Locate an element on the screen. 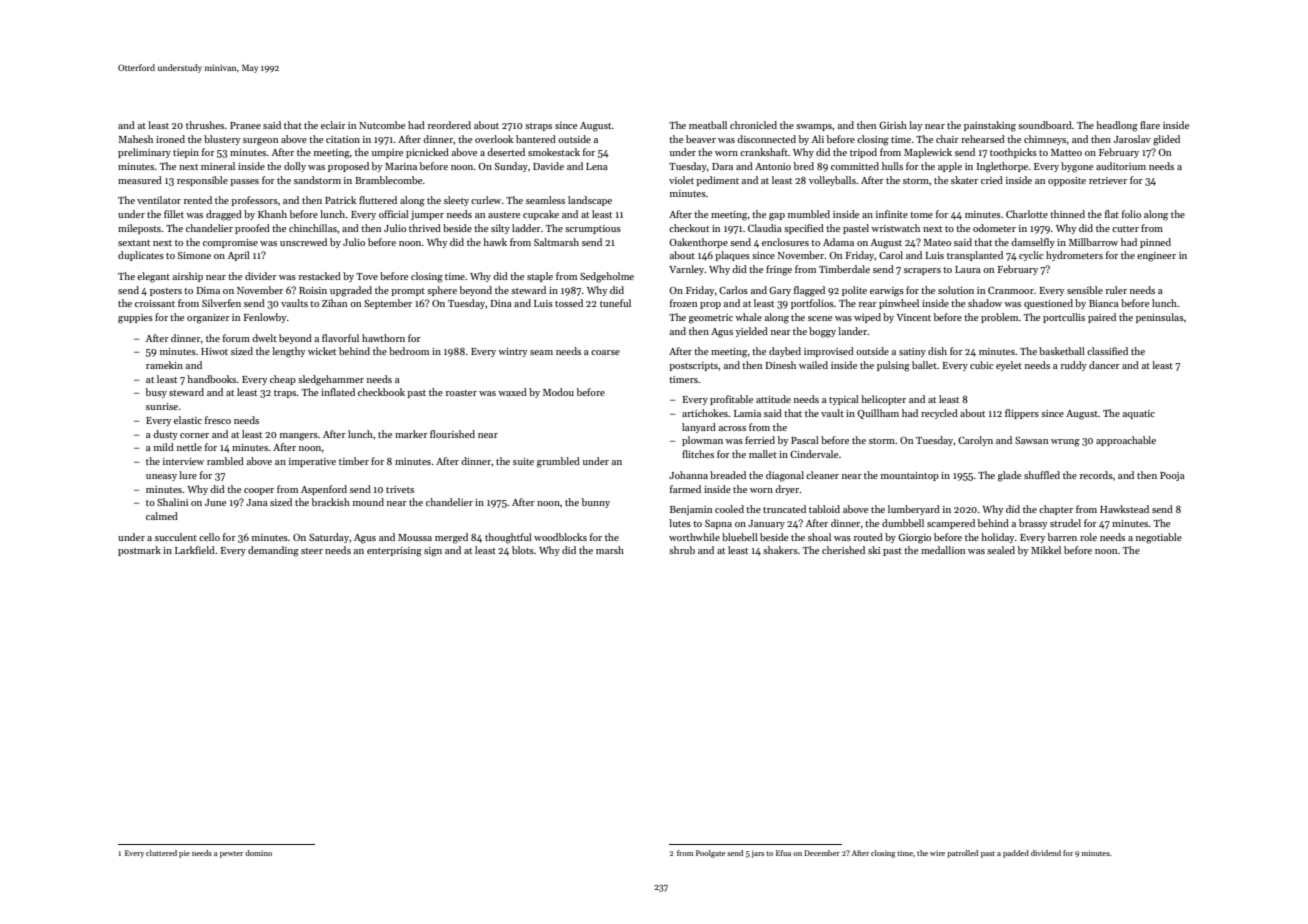 The image size is (1308, 924). cutter is located at coordinates (1125, 229).
